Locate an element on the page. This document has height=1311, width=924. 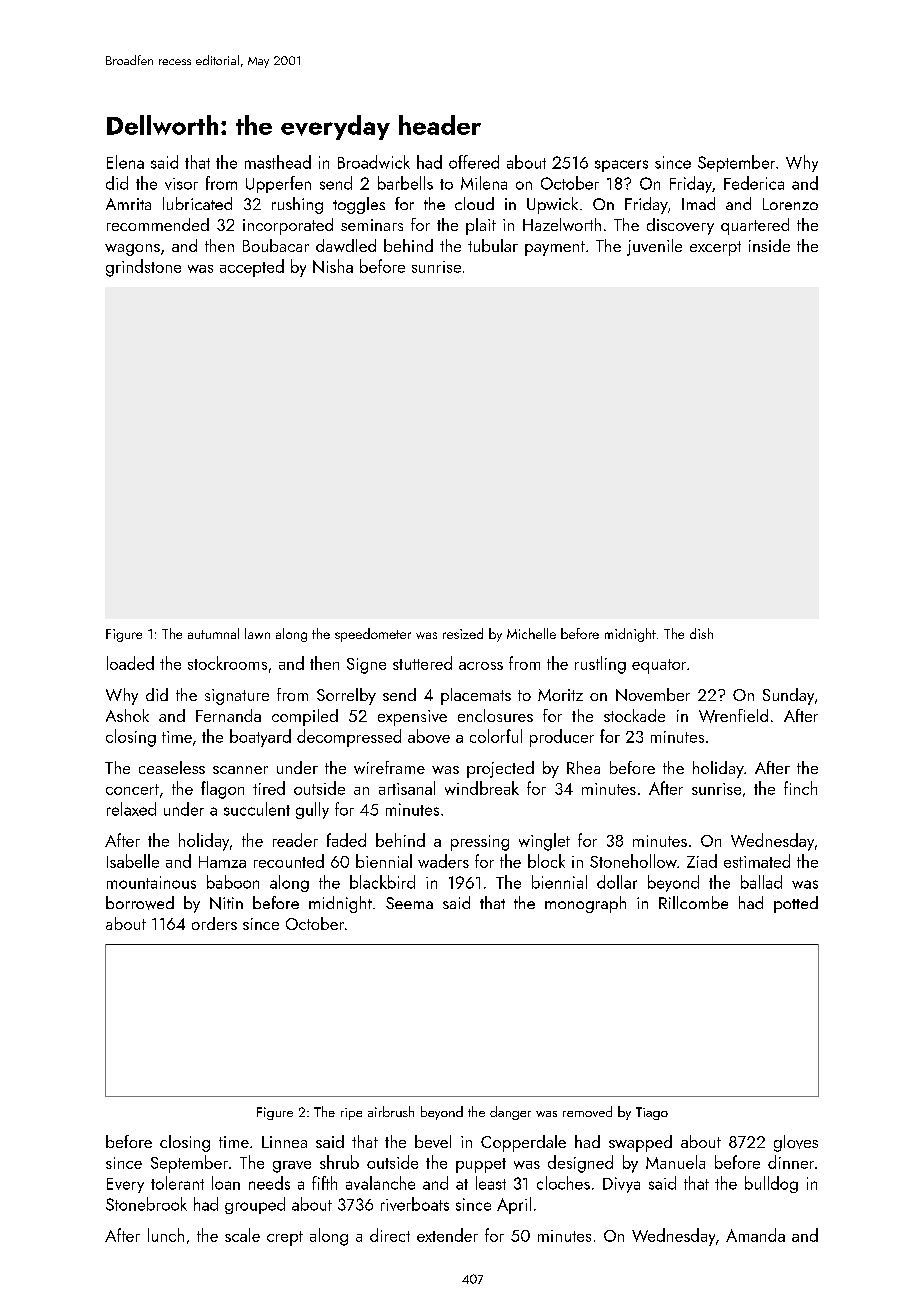
Rillcombe is located at coordinates (693, 902).
